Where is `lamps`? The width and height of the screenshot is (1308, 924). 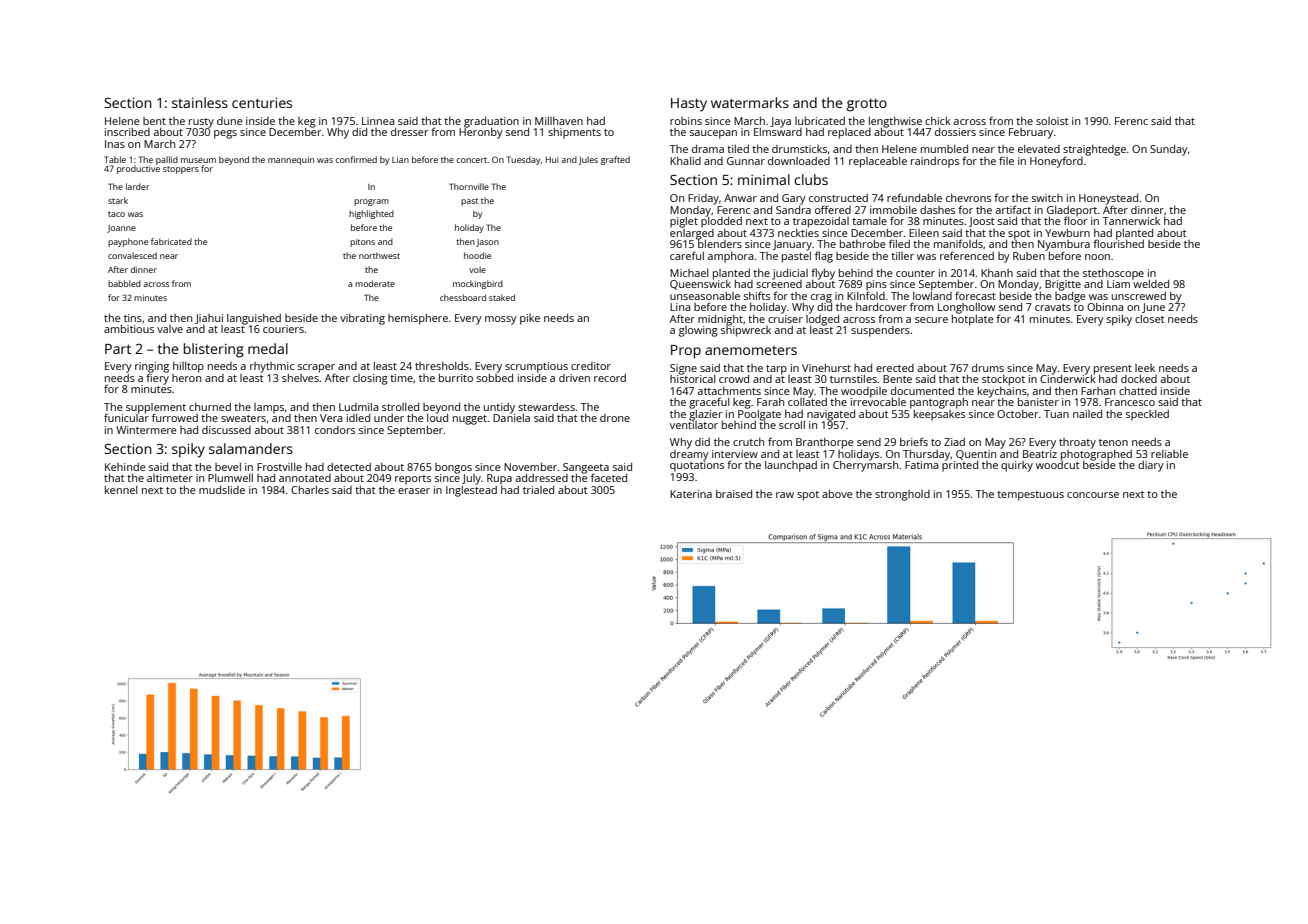 lamps is located at coordinates (269, 408).
